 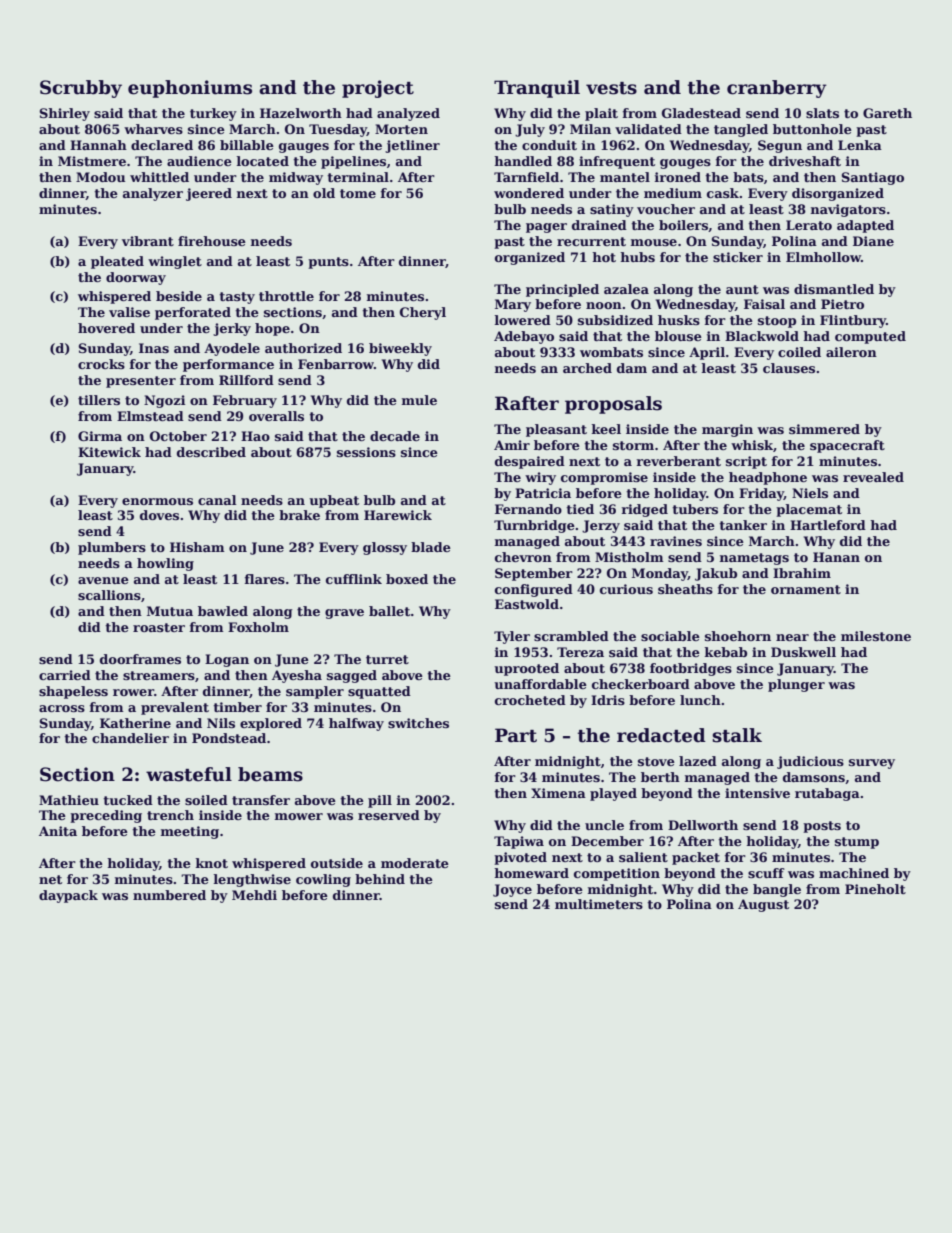 What do you see at coordinates (546, 228) in the page?
I see `pager` at bounding box center [546, 228].
